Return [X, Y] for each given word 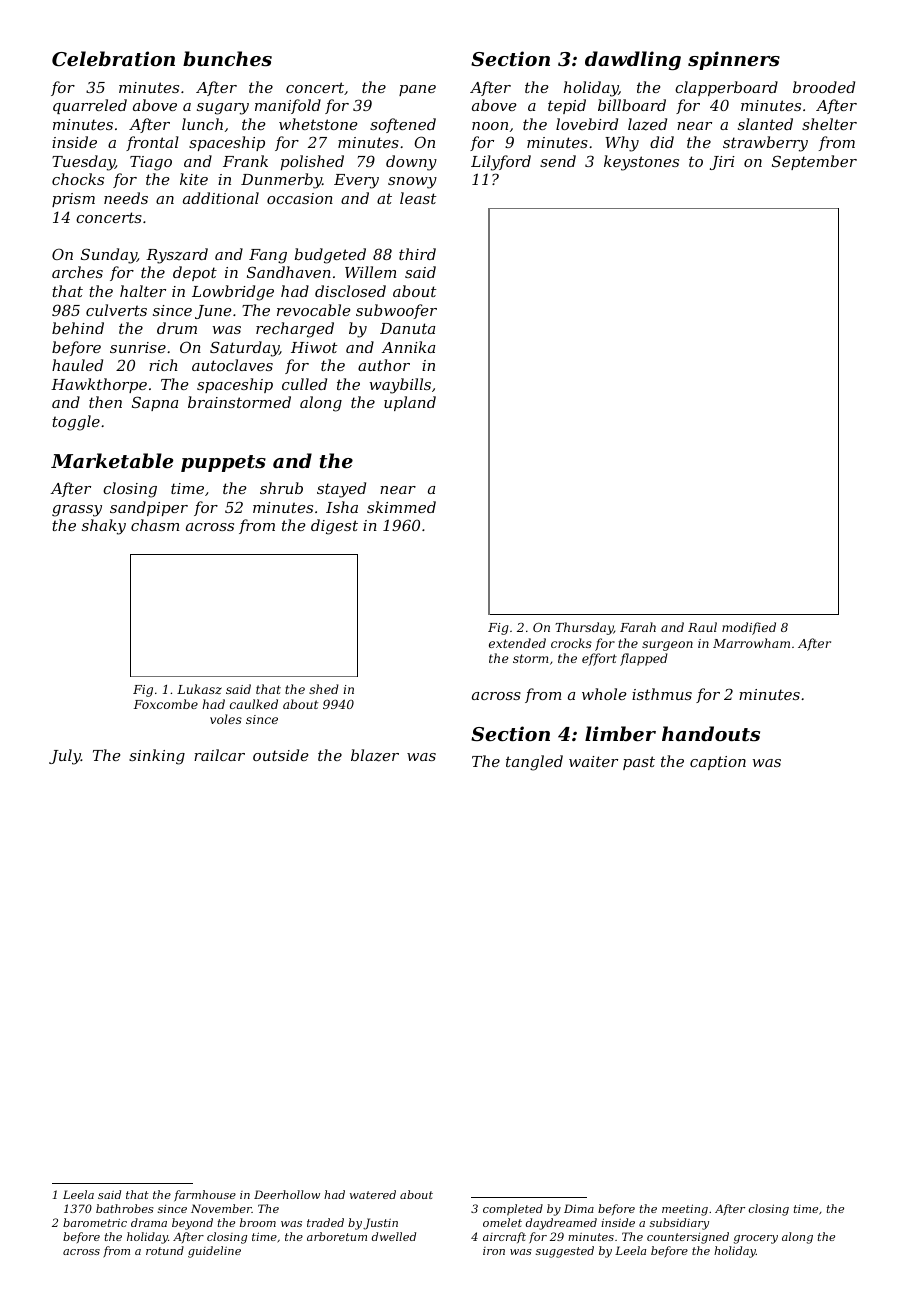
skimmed [401, 507]
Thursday [584, 628]
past [639, 763]
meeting [685, 1210]
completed [513, 1210]
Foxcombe [165, 704]
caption [718, 763]
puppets [223, 463]
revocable [313, 310]
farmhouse [205, 1196]
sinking [157, 757]
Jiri [722, 163]
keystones [641, 163]
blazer [375, 755]
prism [73, 200]
